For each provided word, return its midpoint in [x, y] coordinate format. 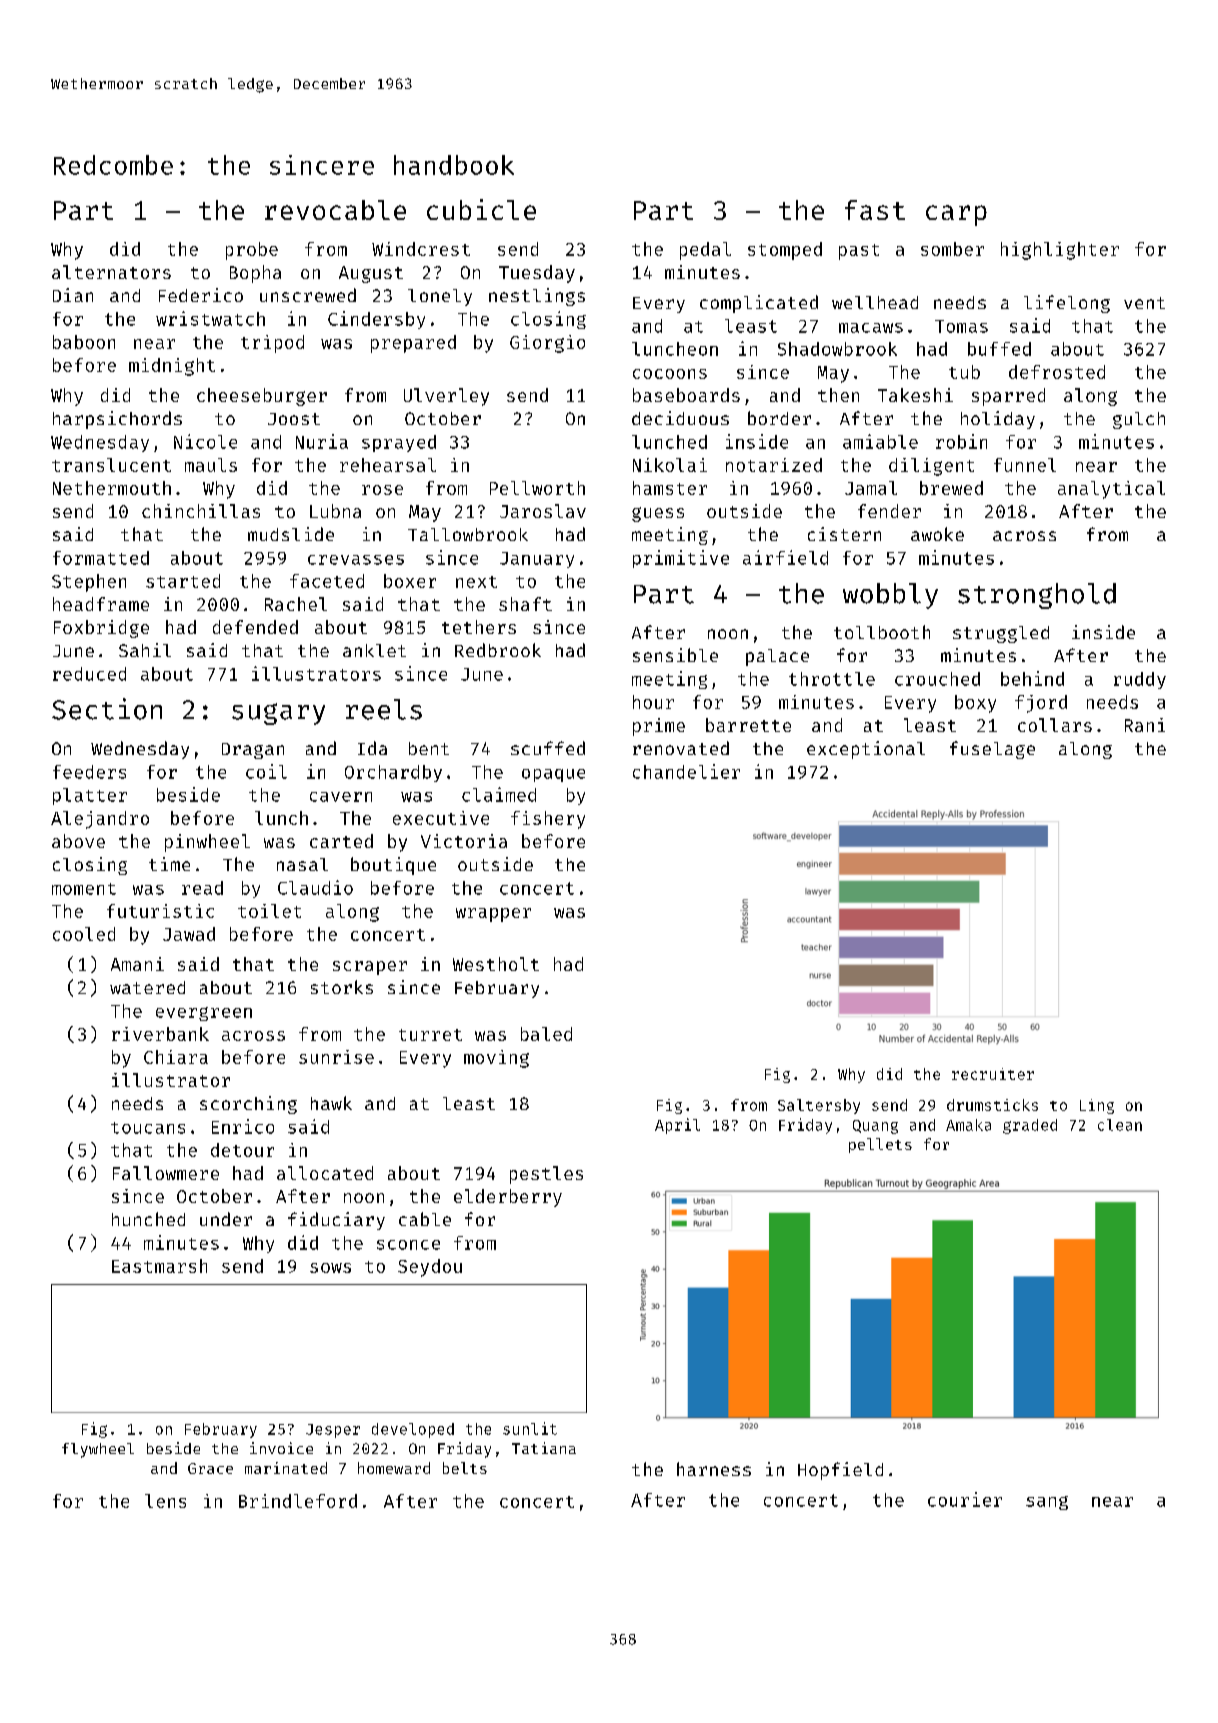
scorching [248, 1105]
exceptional [866, 750]
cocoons [670, 374]
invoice [281, 1448]
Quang [875, 1127]
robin [961, 441]
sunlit [530, 1428]
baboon [84, 342]
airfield [785, 557]
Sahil [145, 650]
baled [546, 1034]
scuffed [548, 748]
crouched [937, 679]
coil [266, 771]
